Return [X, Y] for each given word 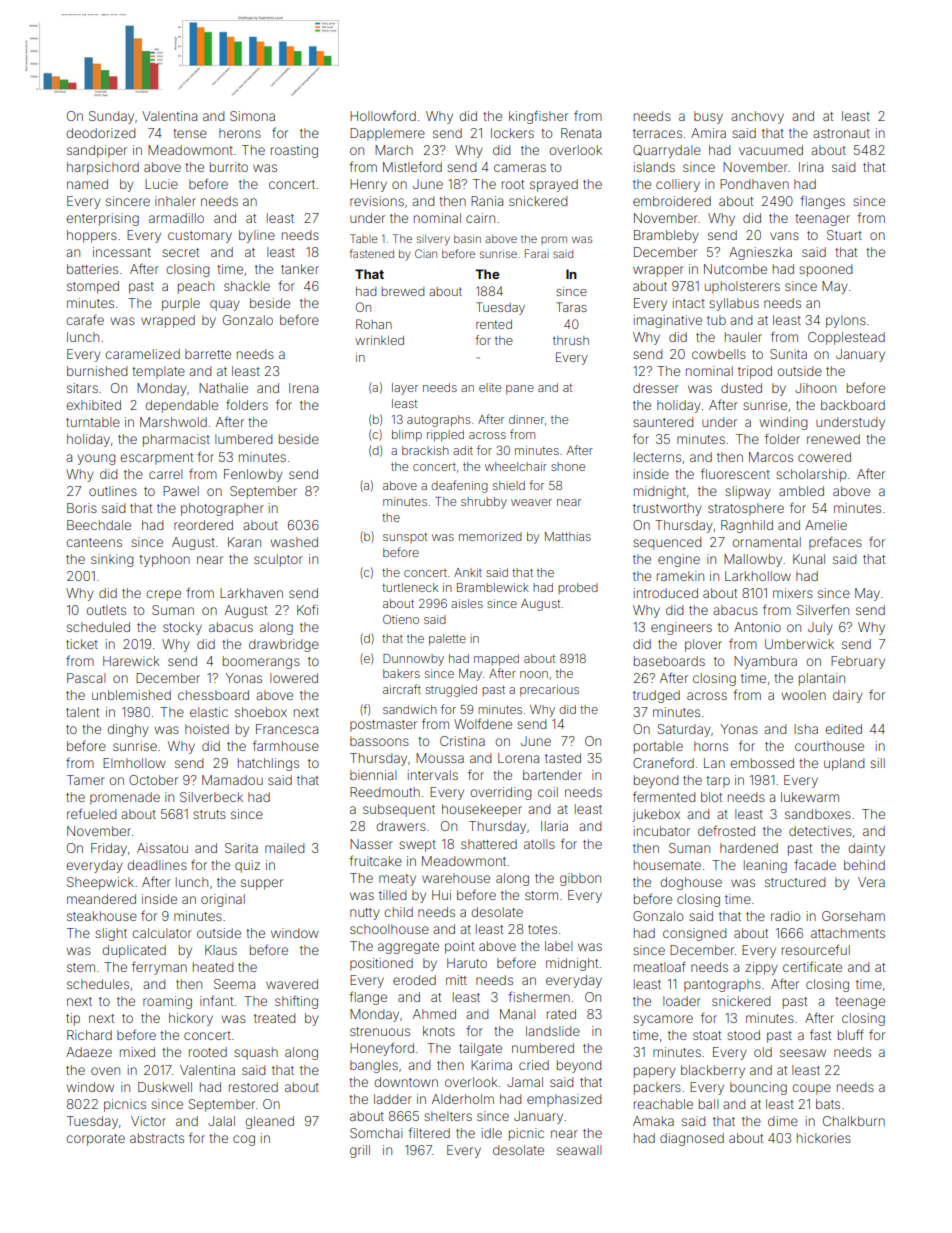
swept [417, 846]
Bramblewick [493, 587]
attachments [848, 933]
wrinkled [379, 340]
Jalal [221, 1121]
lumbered [243, 439]
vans [784, 236]
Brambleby [666, 236]
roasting [294, 151]
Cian [426, 253]
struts [209, 814]
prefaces [835, 543]
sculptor [278, 560]
